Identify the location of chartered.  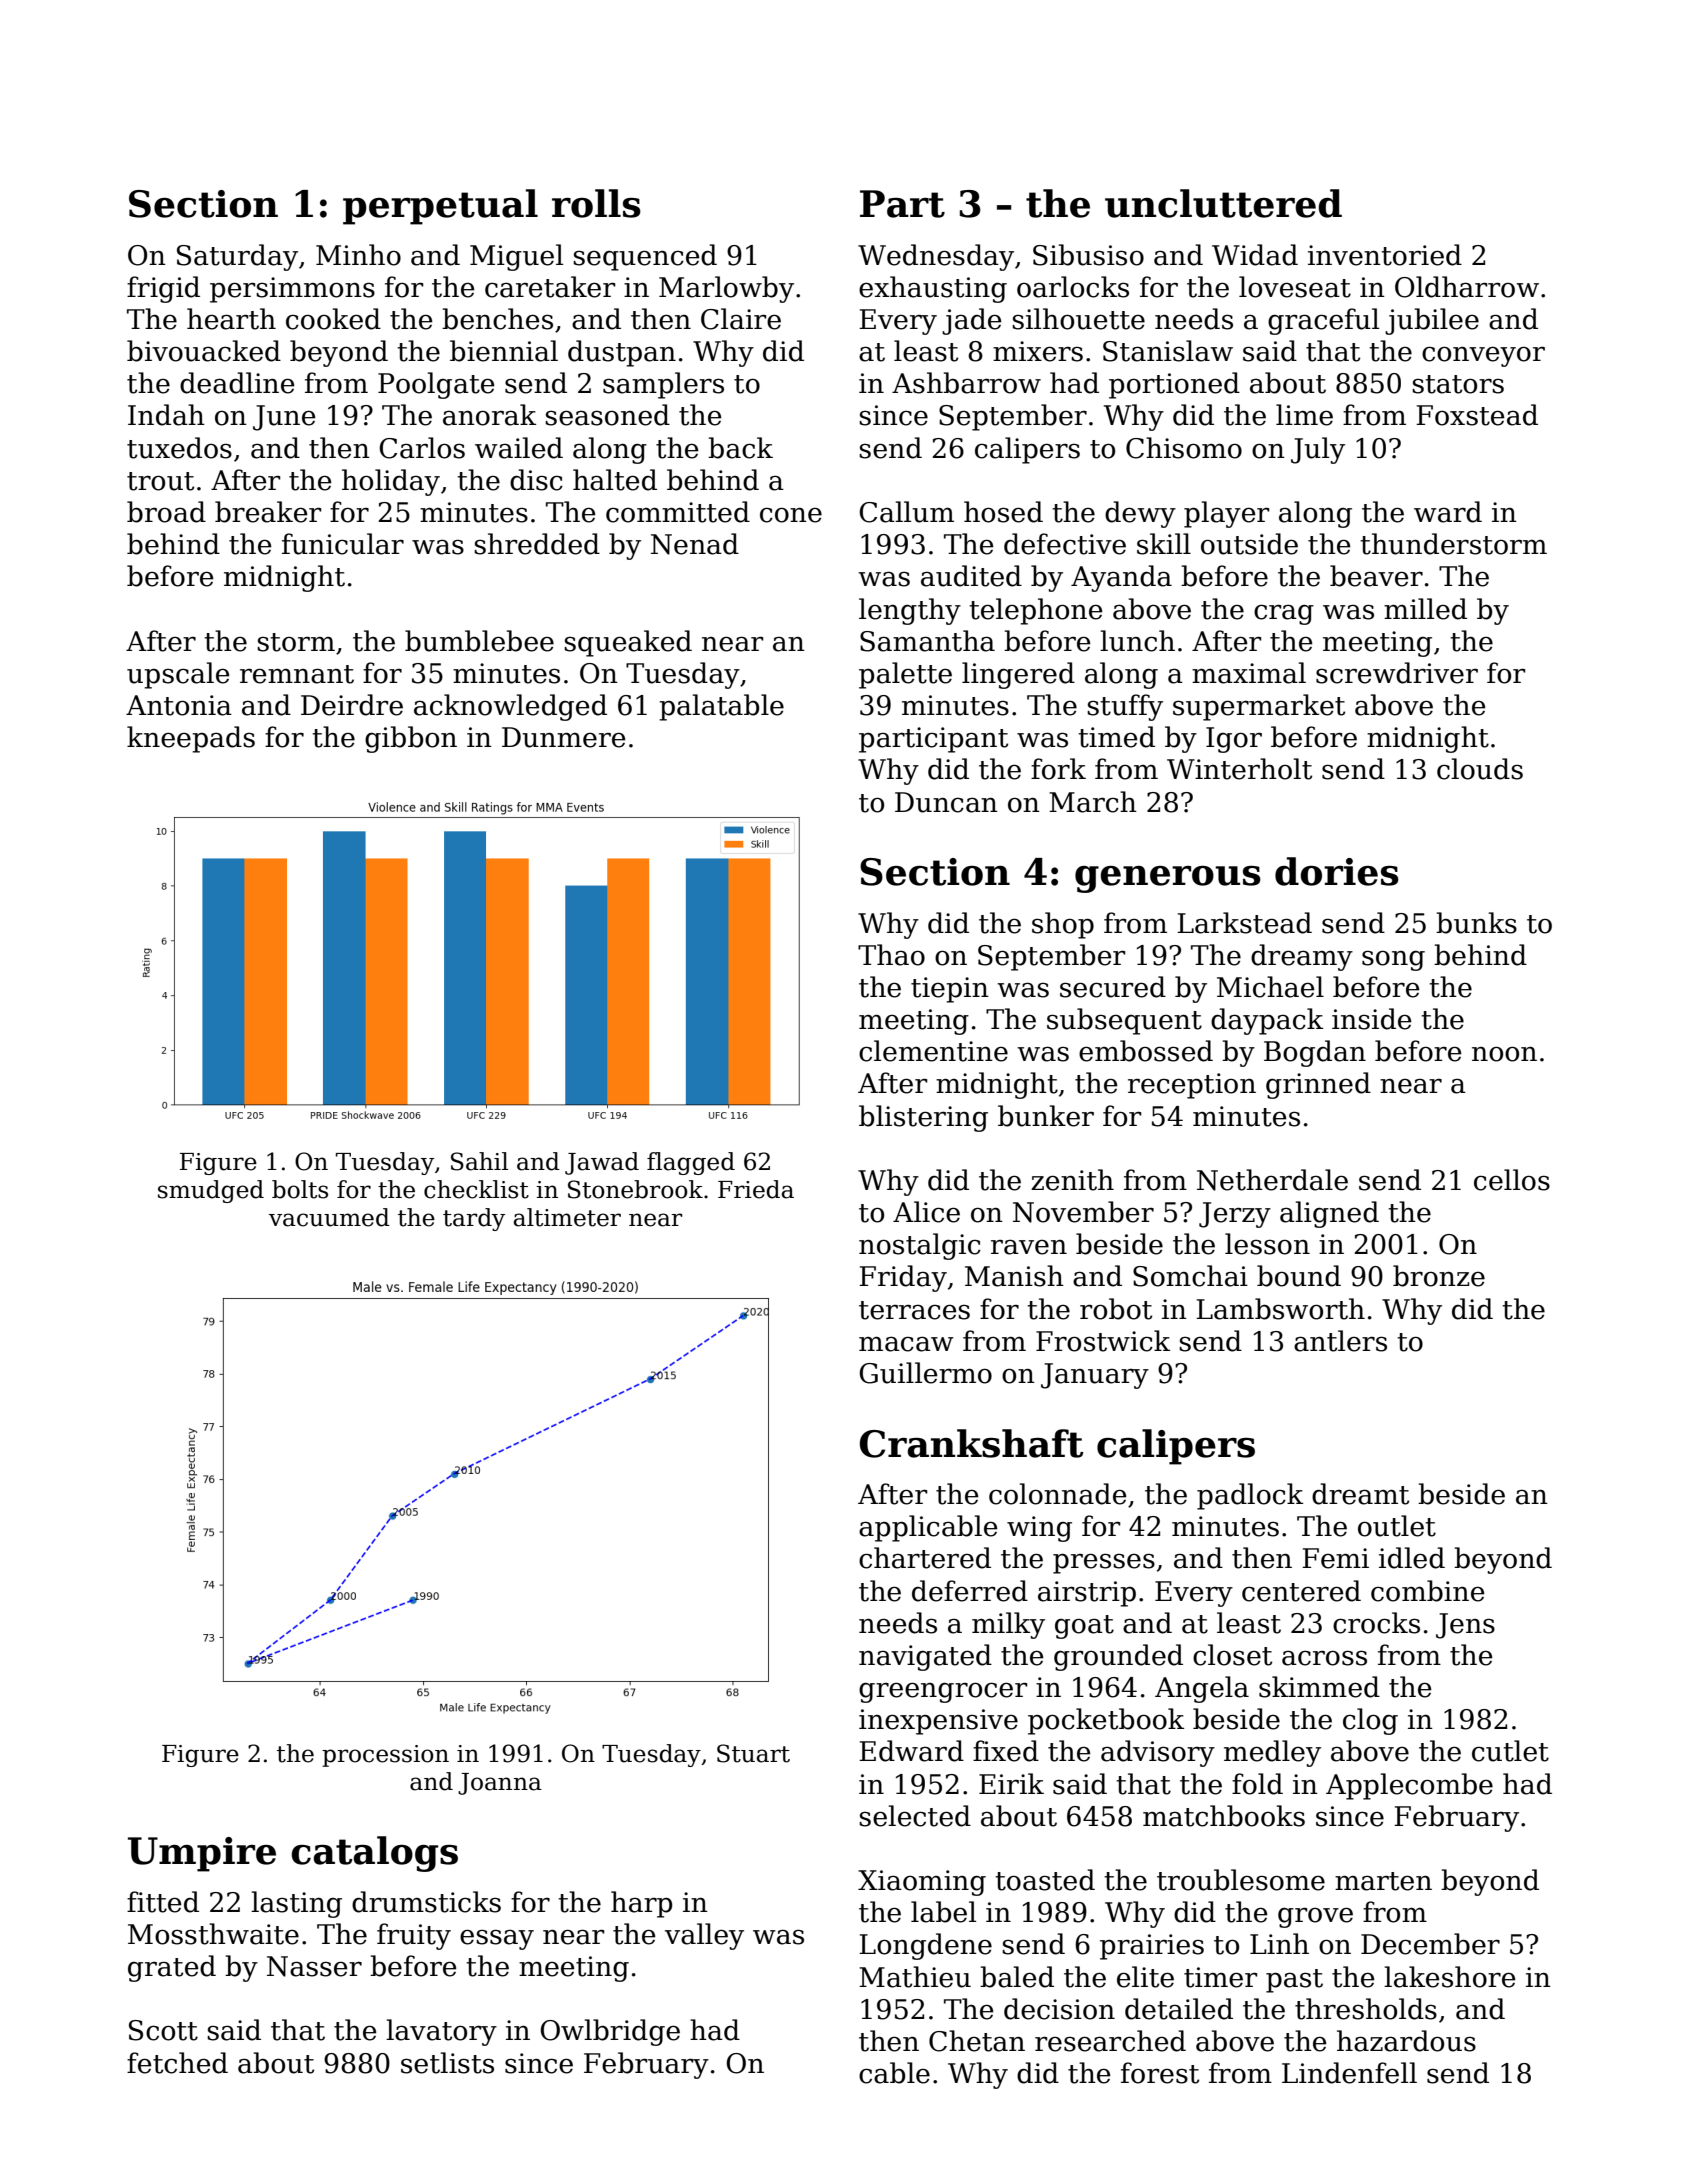
(925, 1558).
